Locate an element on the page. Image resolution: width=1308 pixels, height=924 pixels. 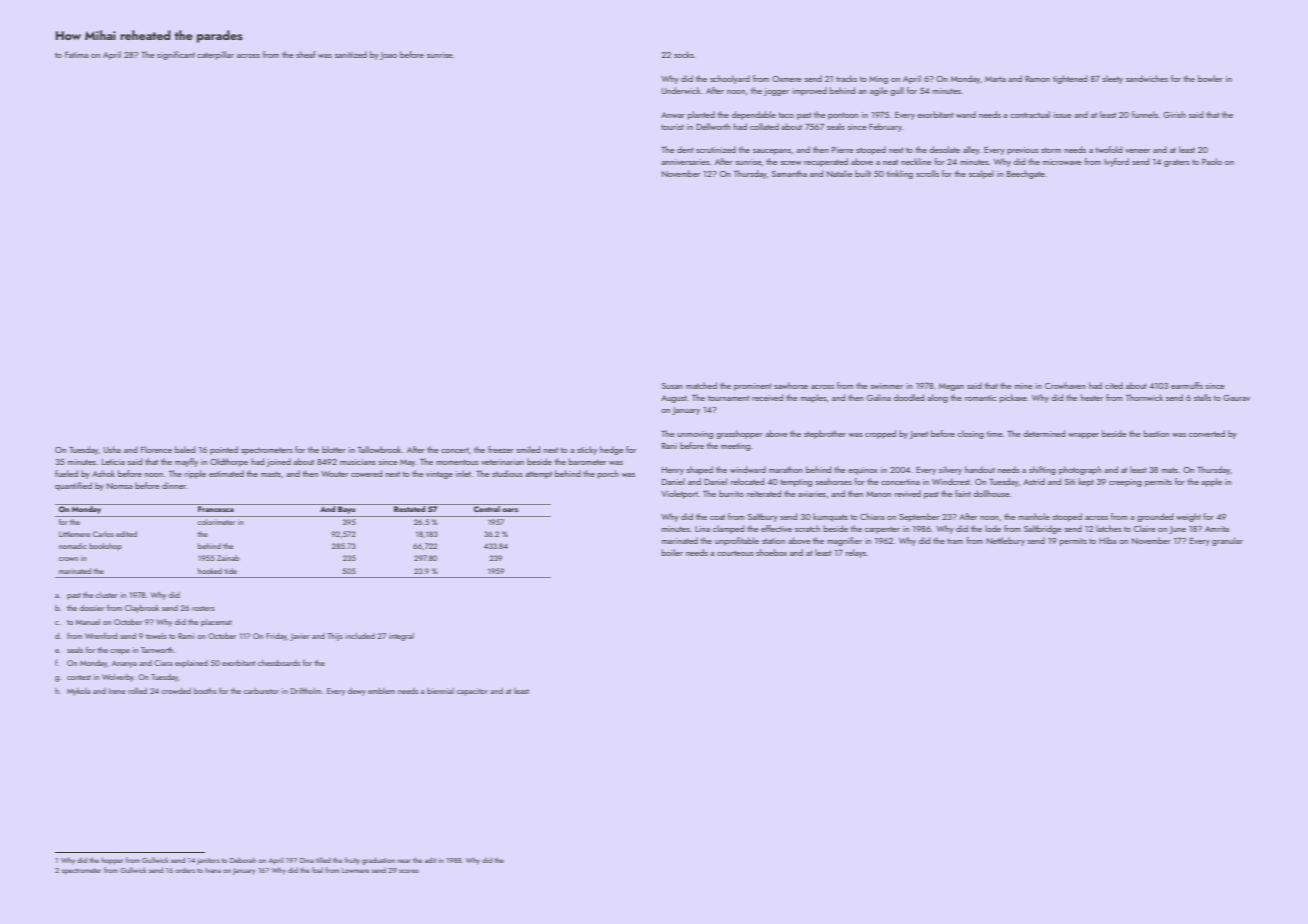
Joao is located at coordinates (388, 56).
